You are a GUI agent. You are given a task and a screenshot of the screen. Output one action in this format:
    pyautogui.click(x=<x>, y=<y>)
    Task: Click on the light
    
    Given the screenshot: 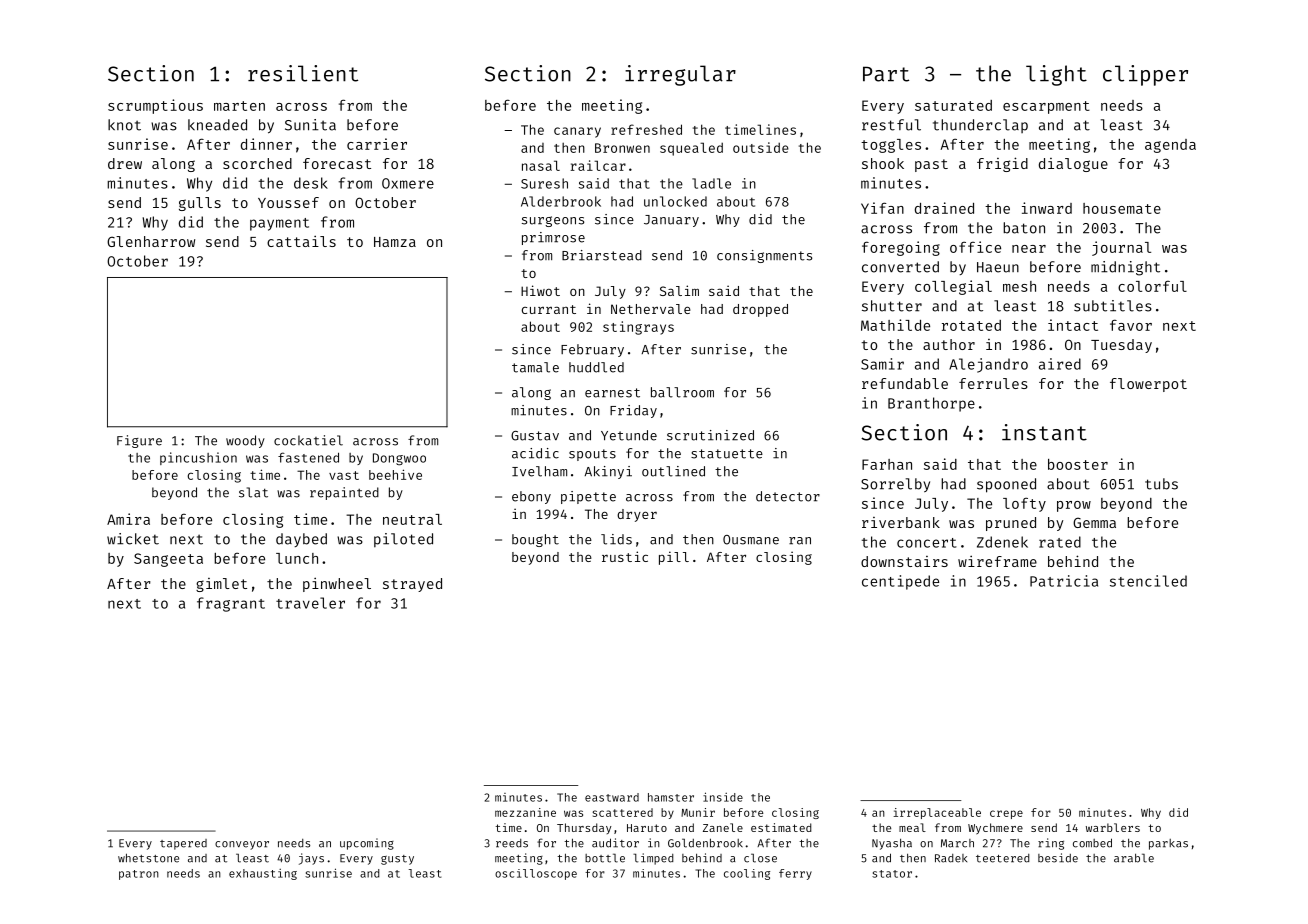 What is the action you would take?
    pyautogui.click(x=1056, y=75)
